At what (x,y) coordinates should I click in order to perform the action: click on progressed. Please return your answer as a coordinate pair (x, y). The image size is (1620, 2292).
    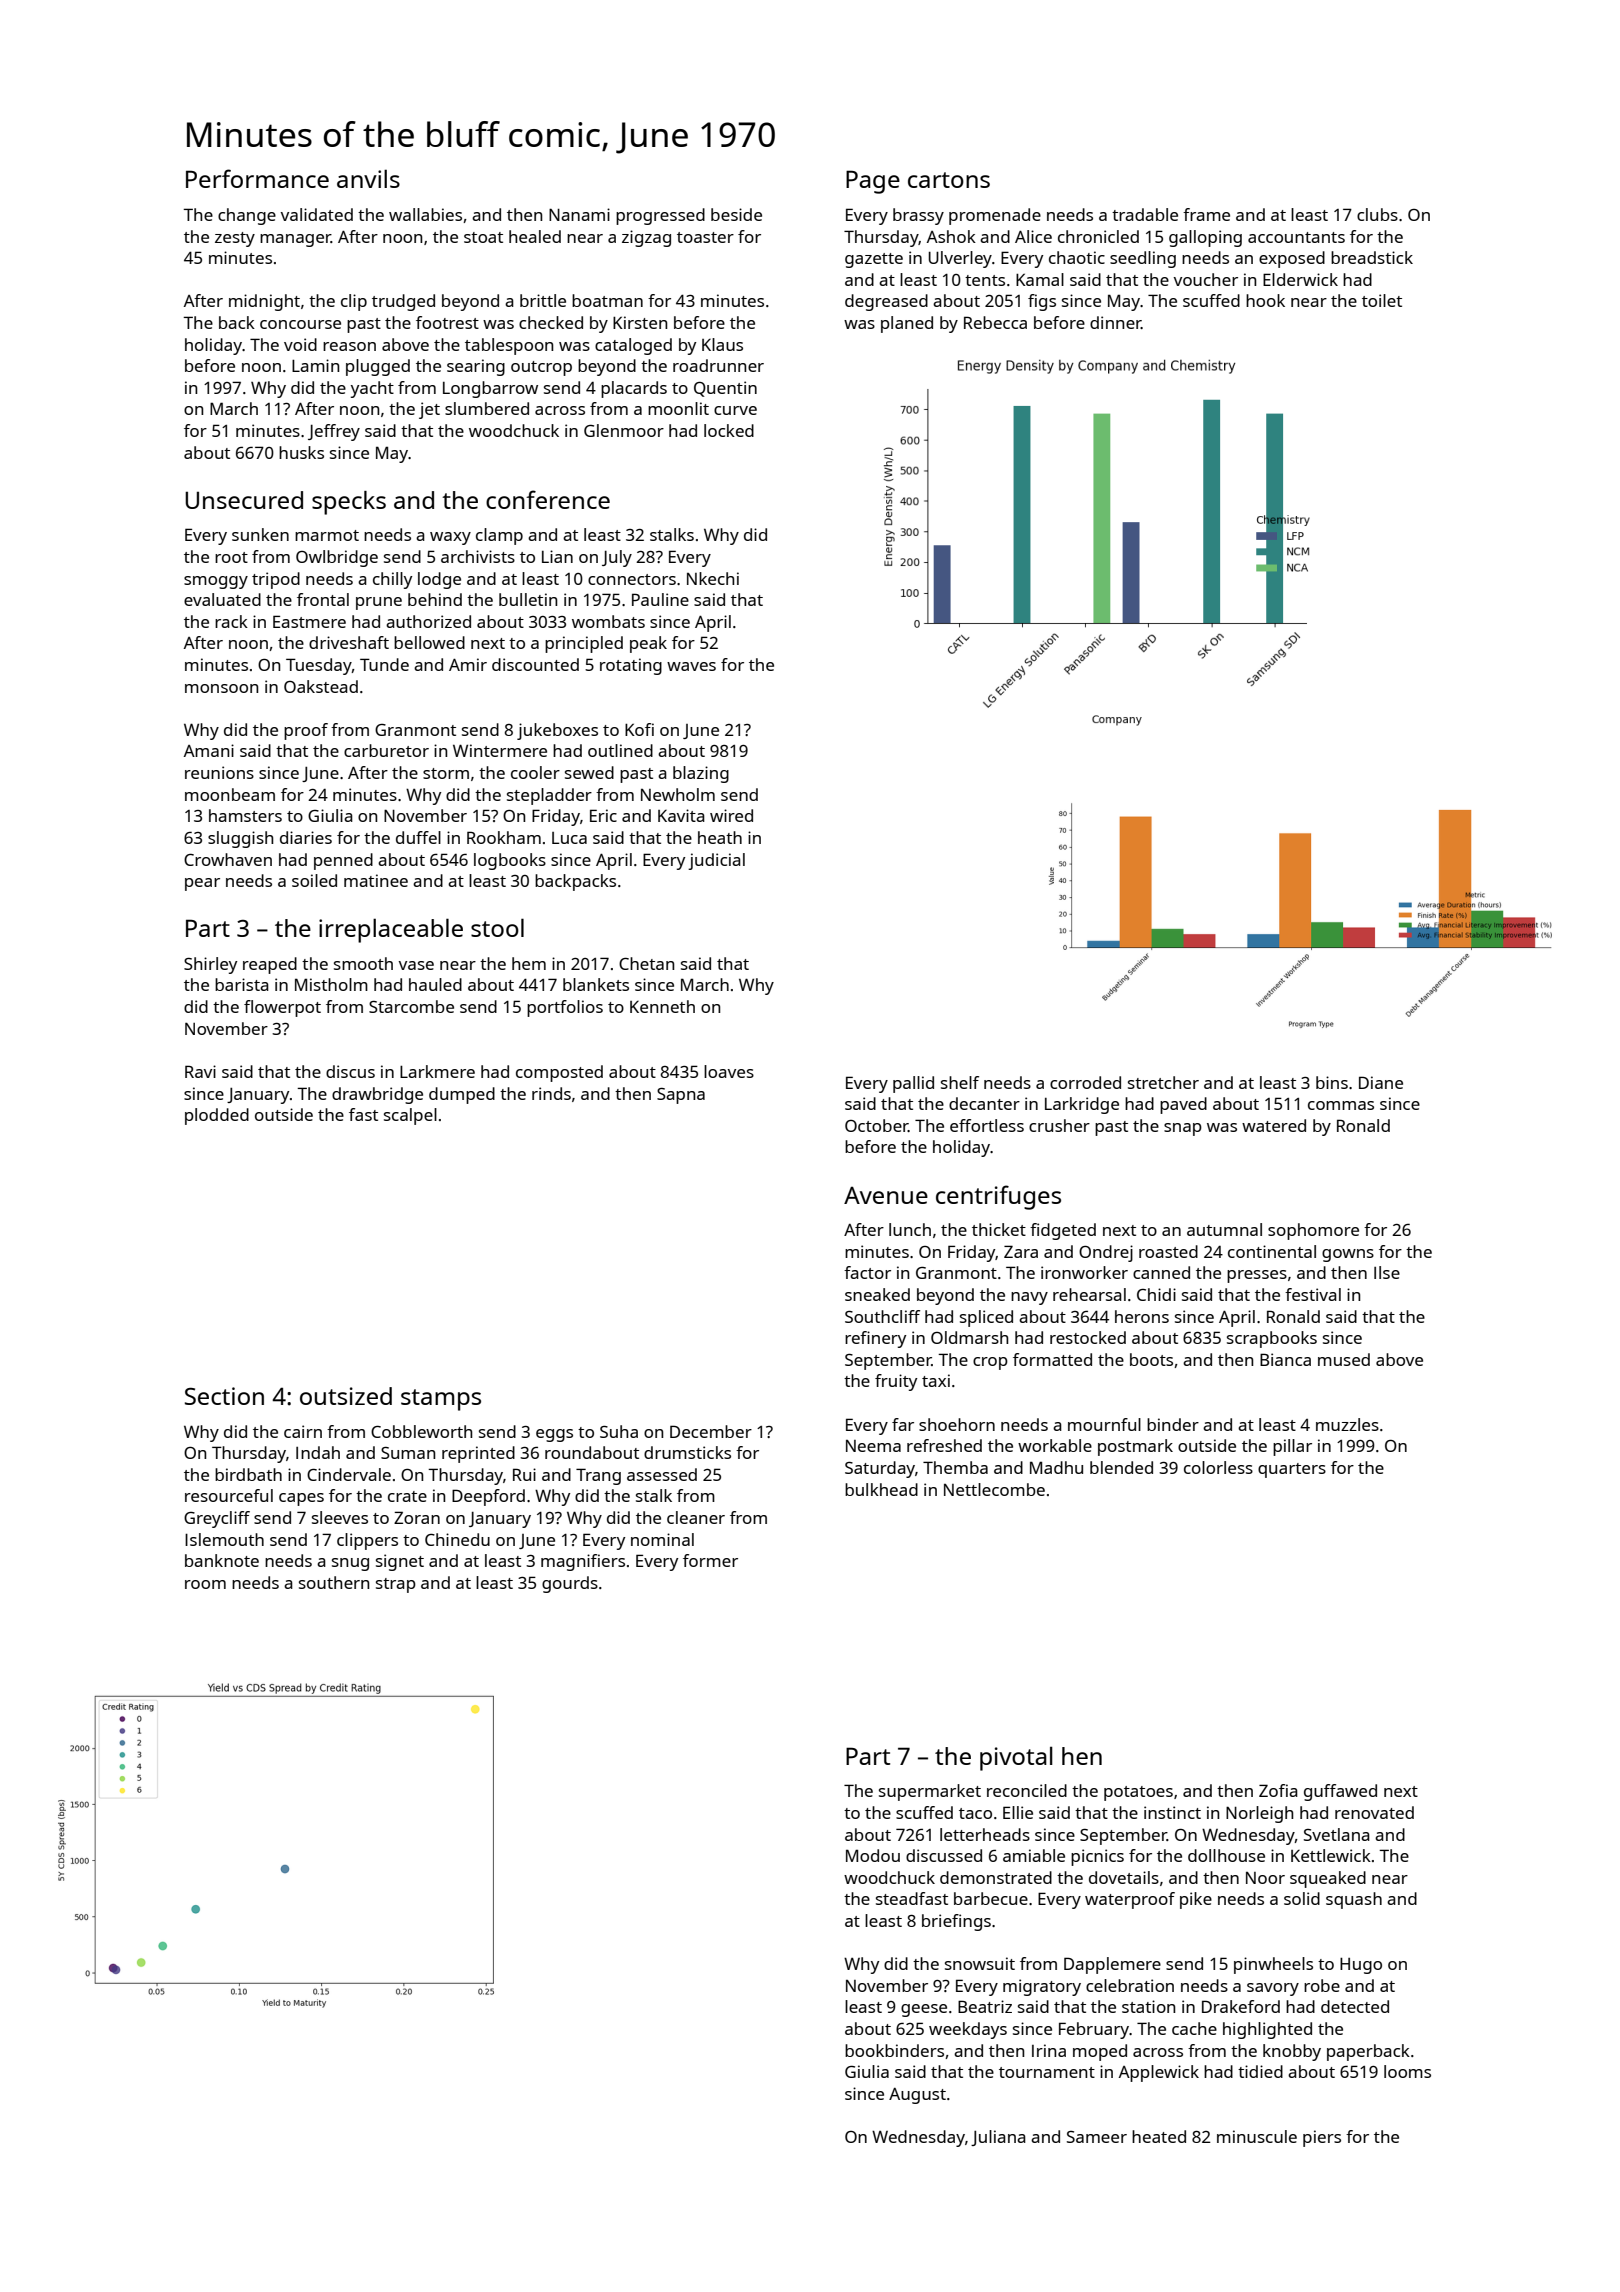
    Looking at the image, I should click on (660, 216).
